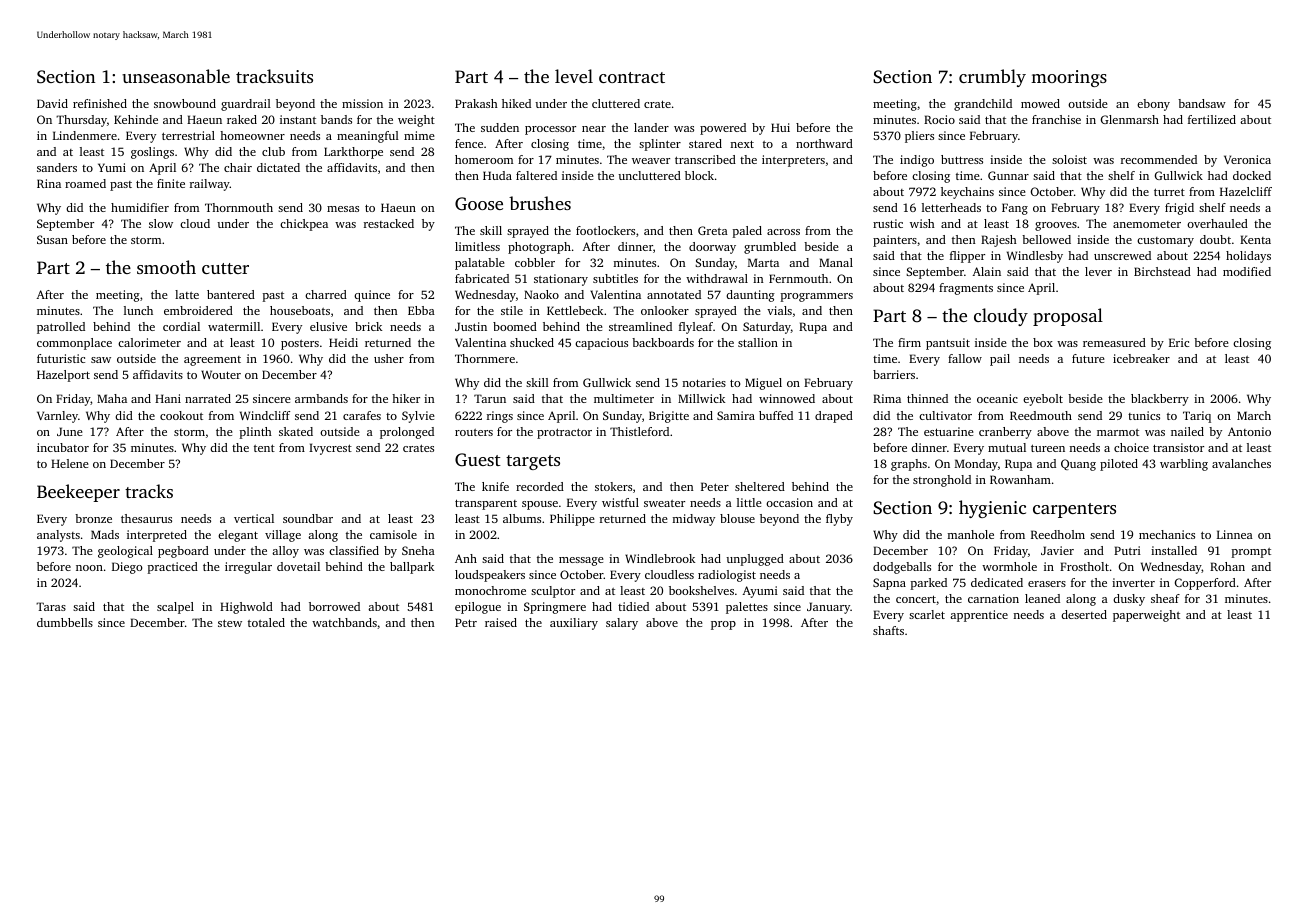  Describe the element at coordinates (188, 135) in the screenshot. I see `terrestrial` at that location.
